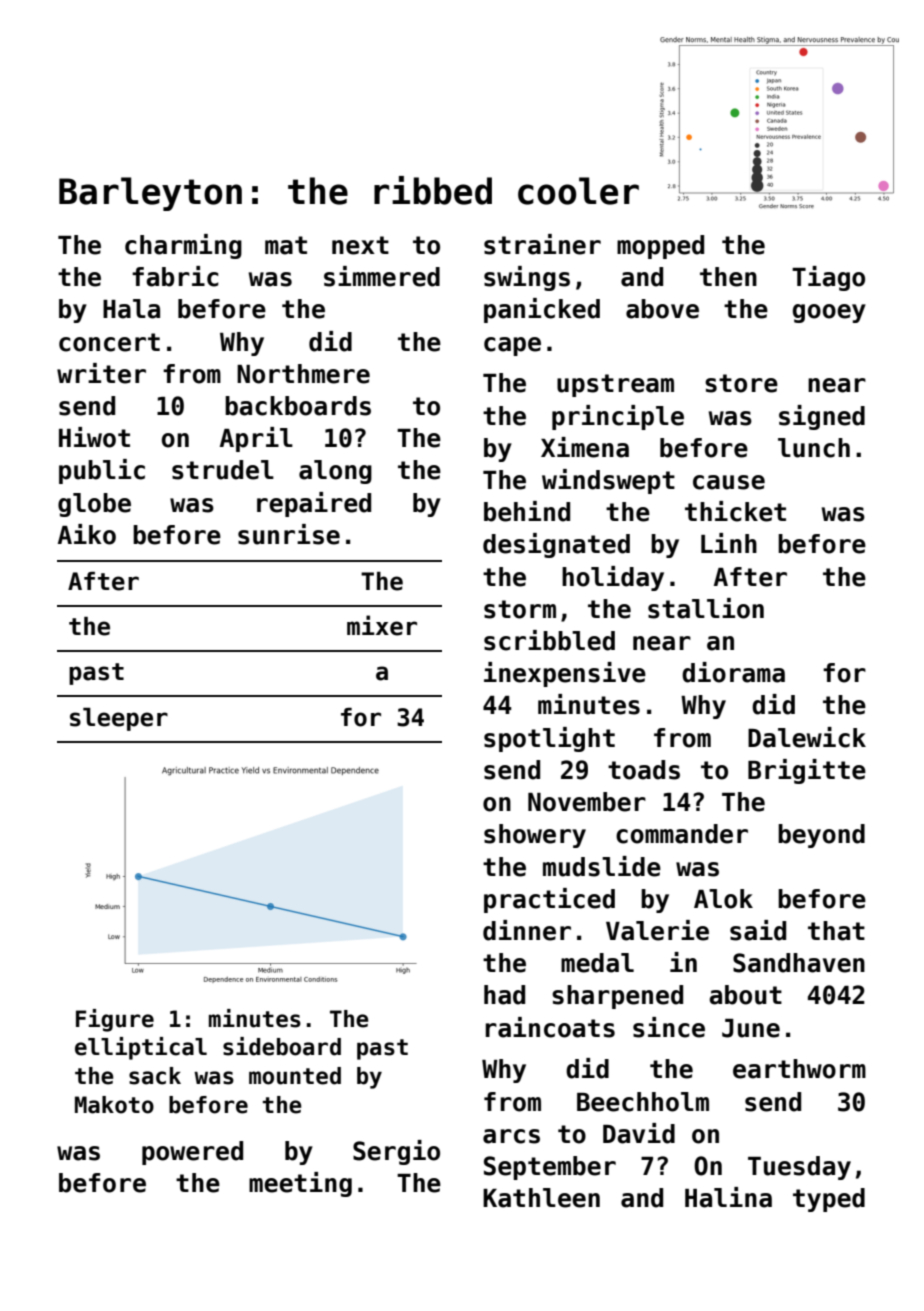 This screenshot has width=924, height=1311. Describe the element at coordinates (728, 1197) in the screenshot. I see `Halina` at that location.
